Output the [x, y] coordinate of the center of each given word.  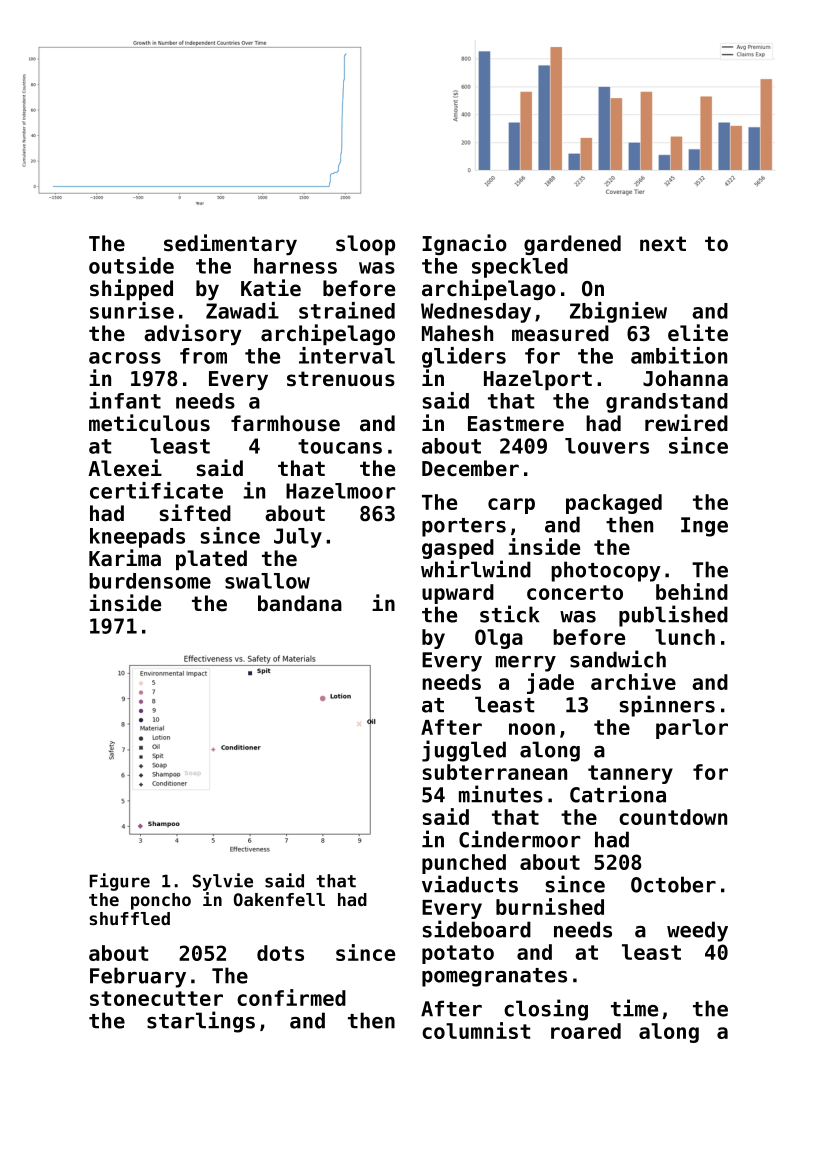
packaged [614, 504]
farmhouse [285, 423]
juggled [464, 751]
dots [280, 953]
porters [464, 527]
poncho [161, 901]
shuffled [129, 918]
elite [698, 333]
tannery [630, 774]
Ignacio [464, 244]
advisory [192, 334]
